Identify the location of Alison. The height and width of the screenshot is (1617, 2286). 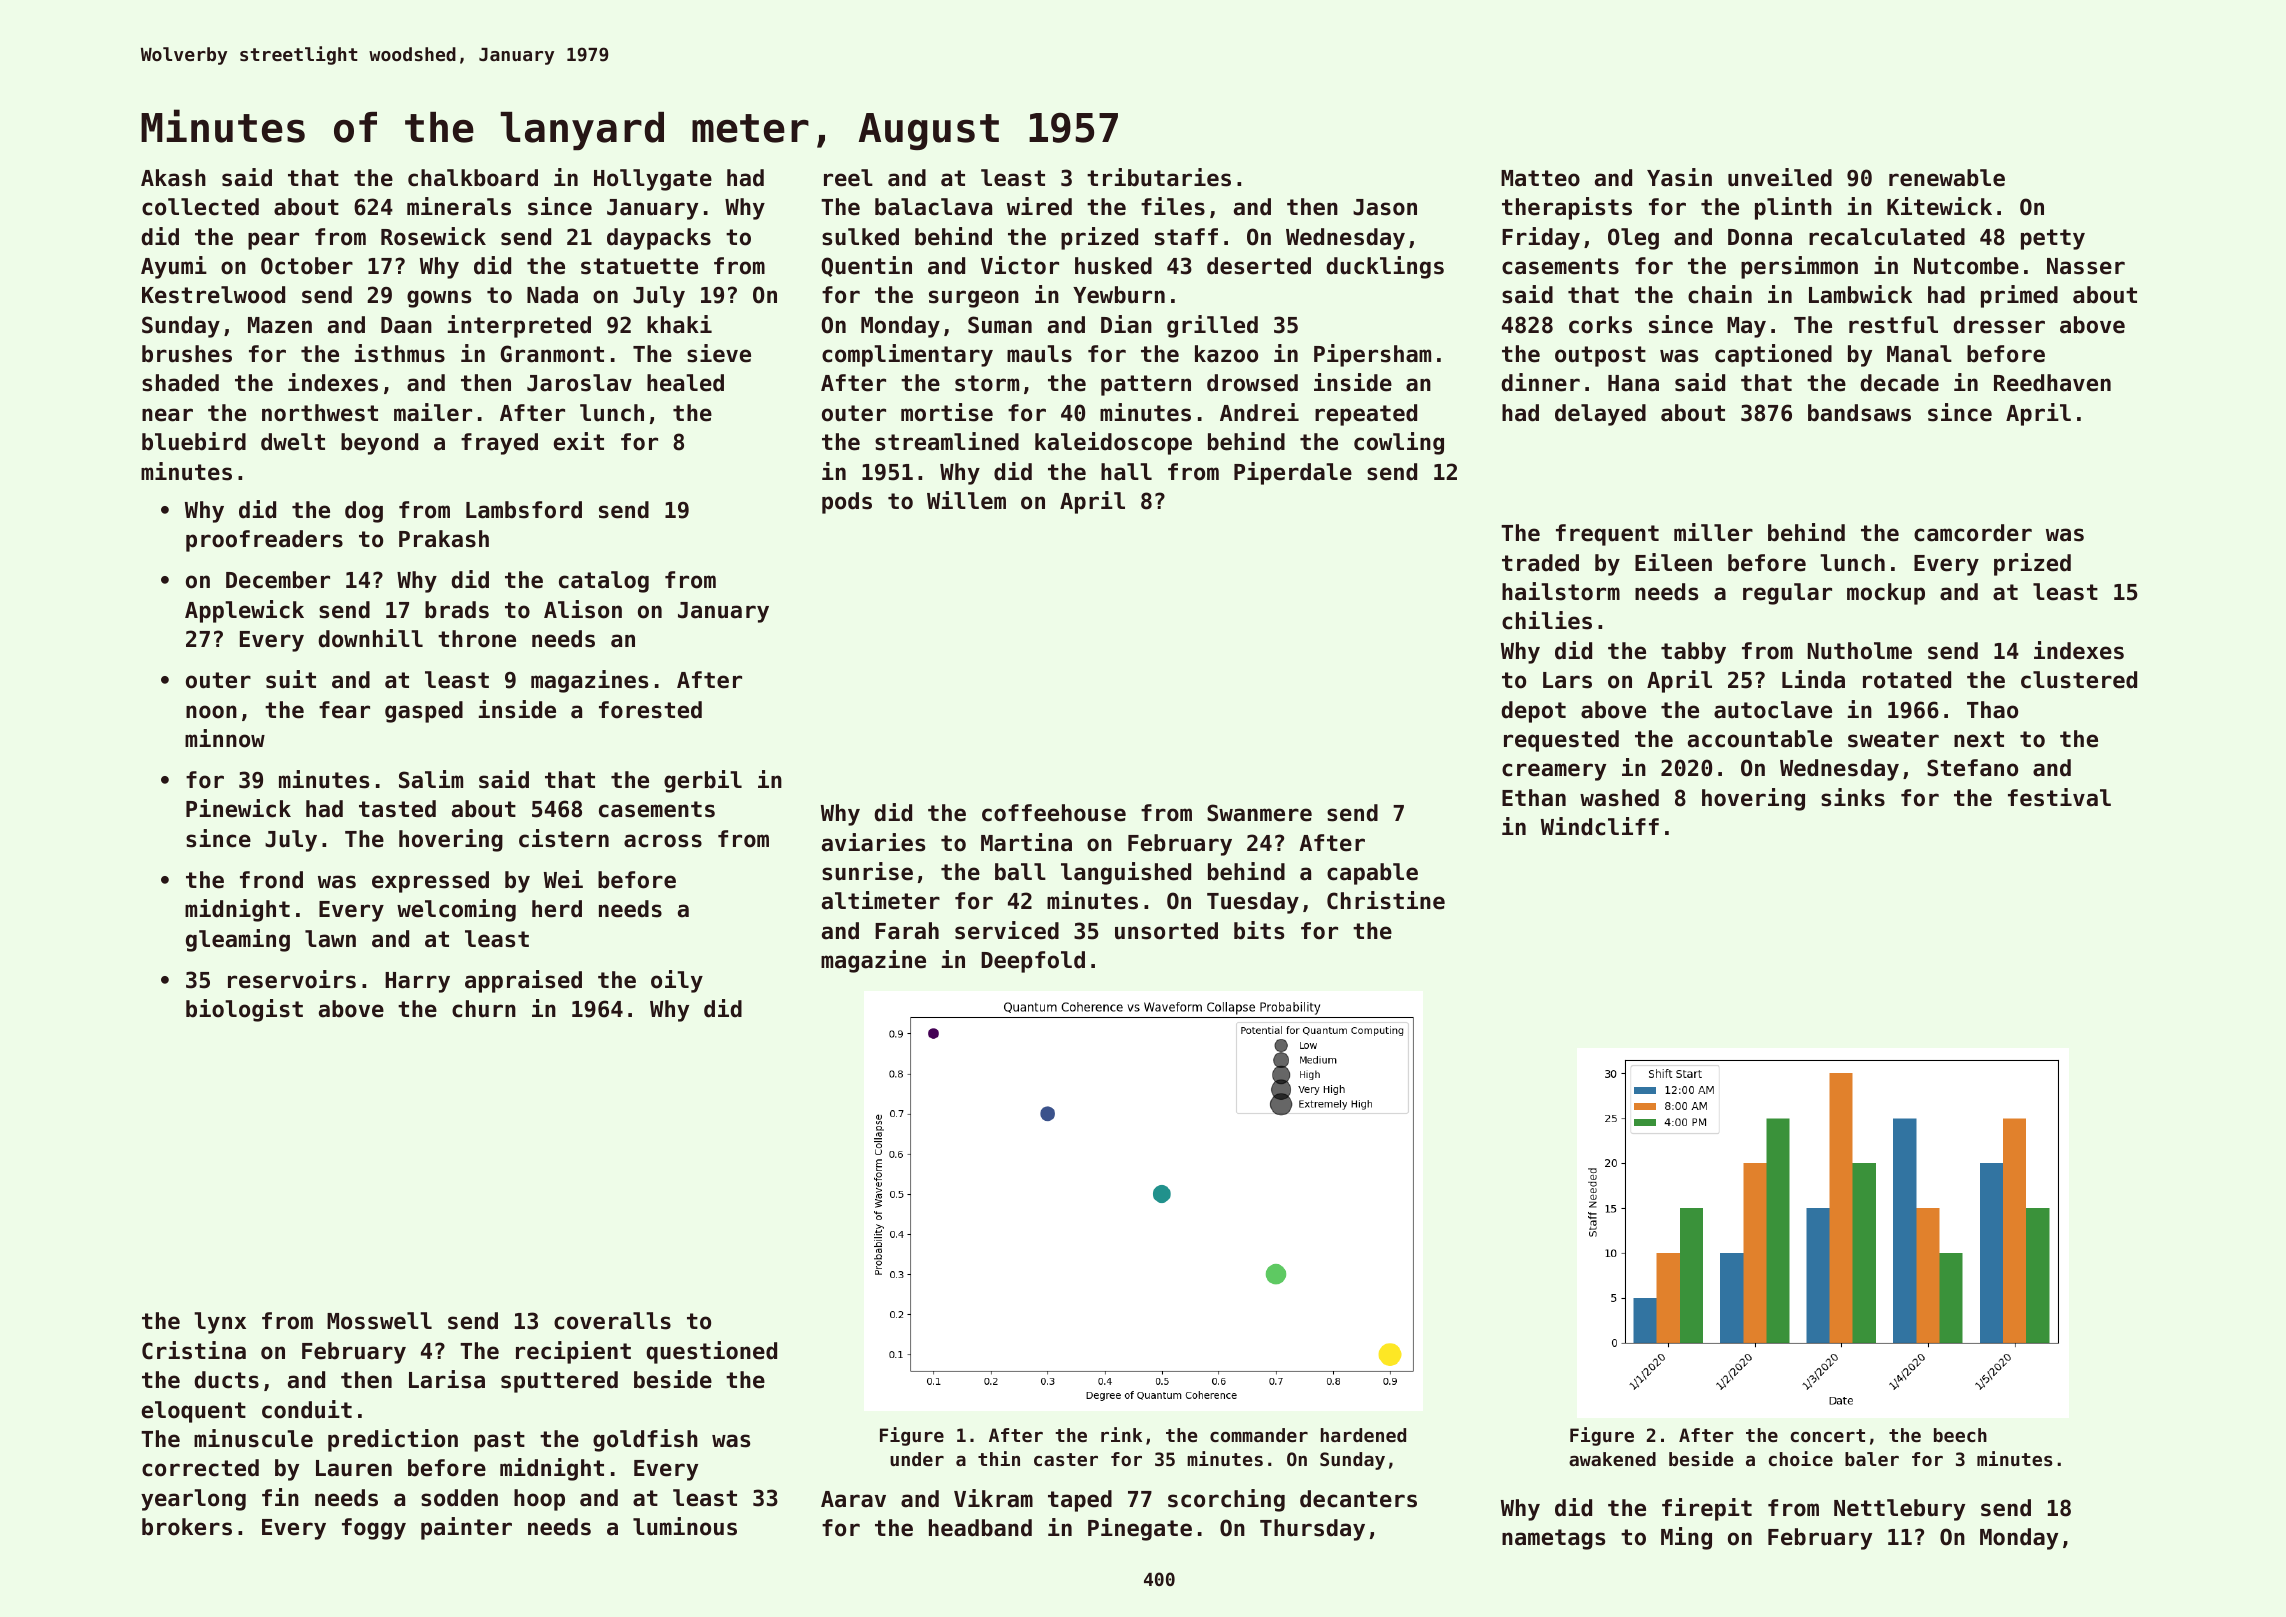
(583, 609).
